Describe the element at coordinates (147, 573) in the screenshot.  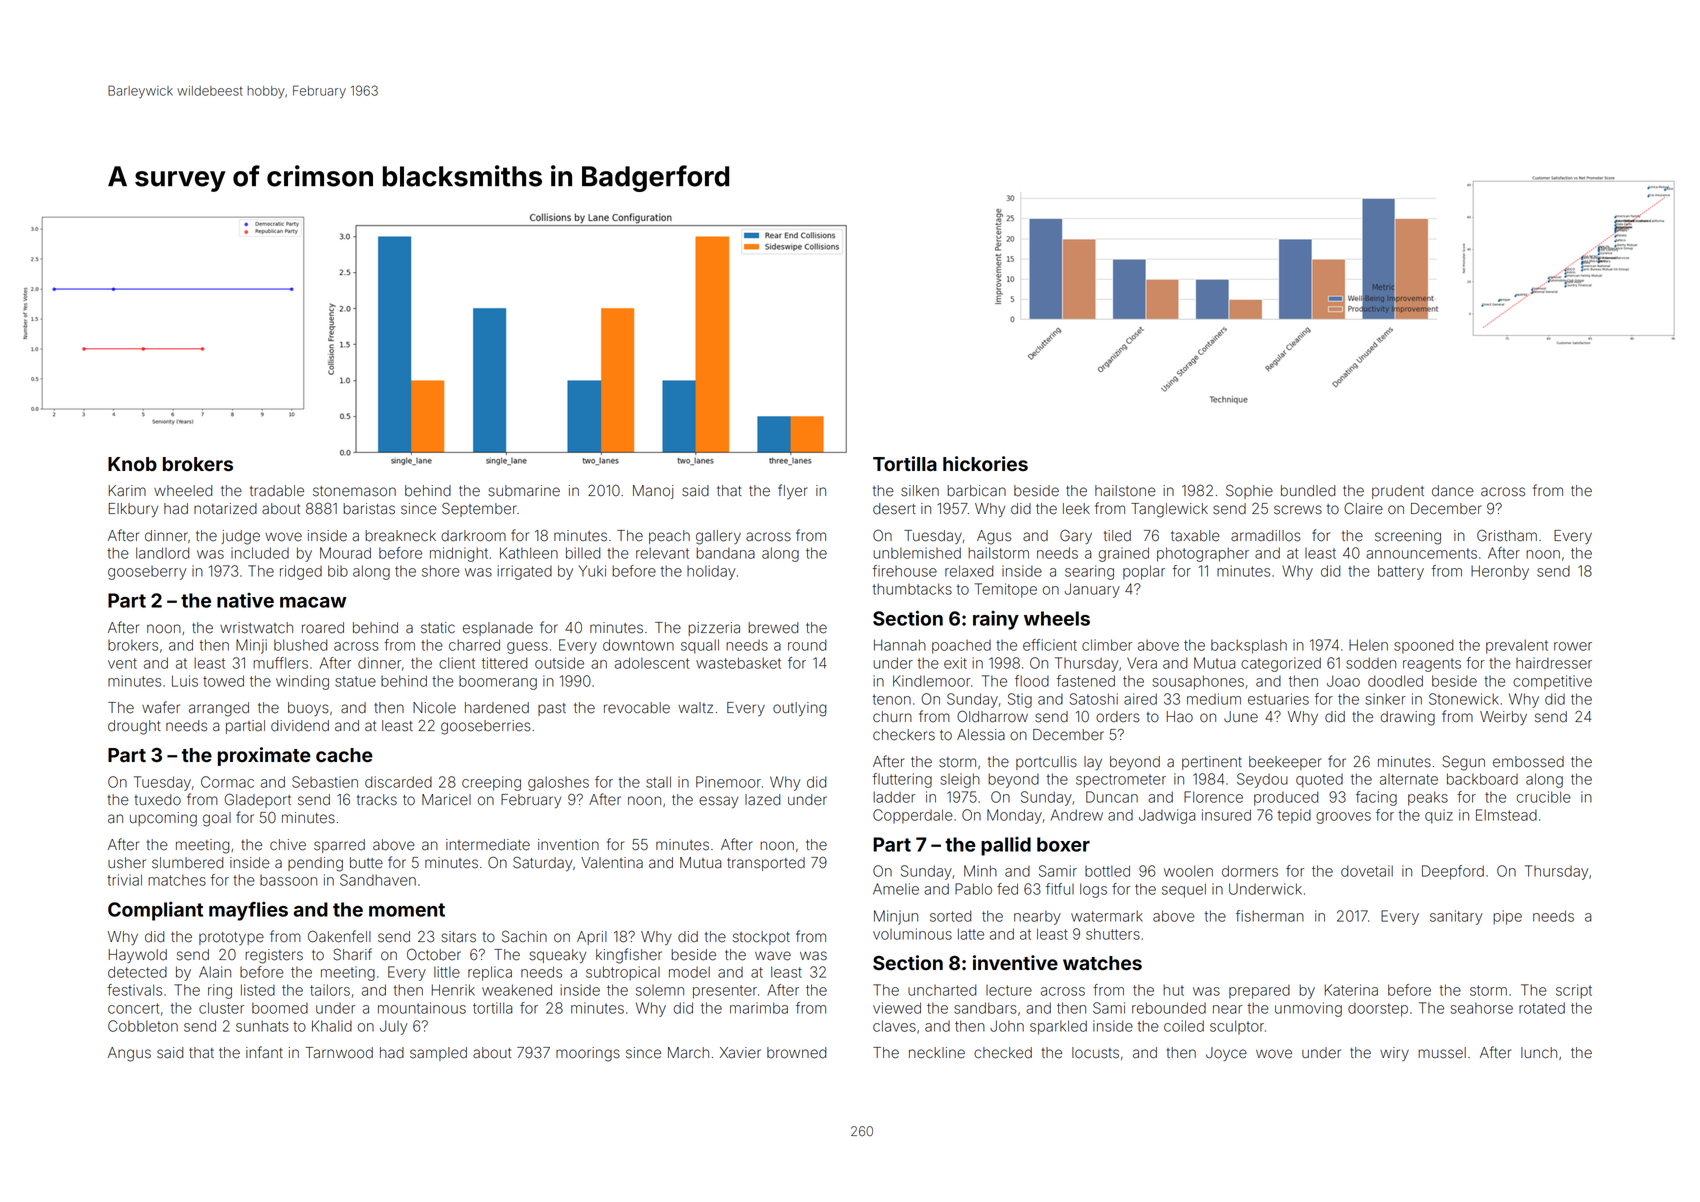
I see `gooseberry` at that location.
